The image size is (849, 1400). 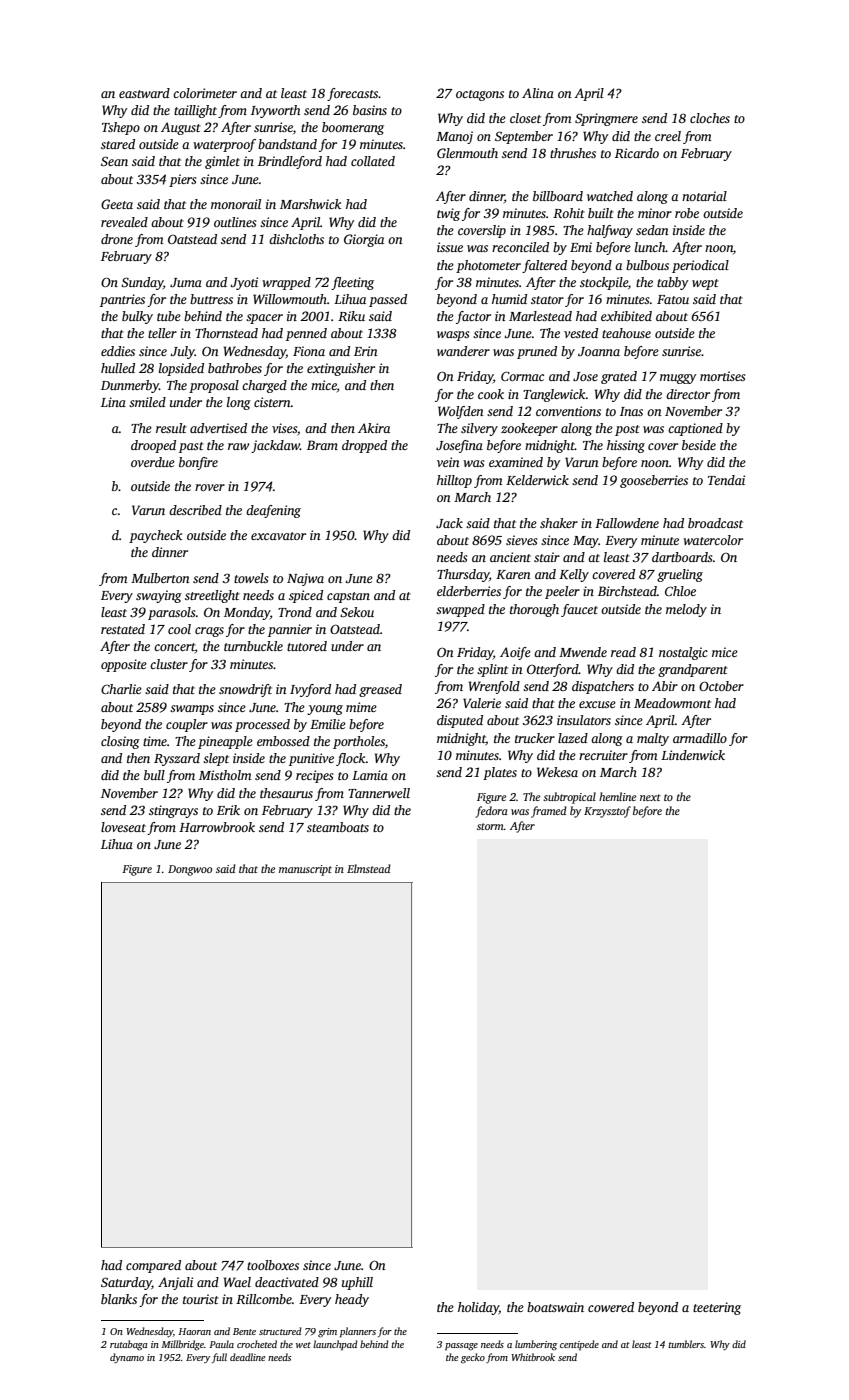 What do you see at coordinates (480, 95) in the document?
I see `octagons` at bounding box center [480, 95].
